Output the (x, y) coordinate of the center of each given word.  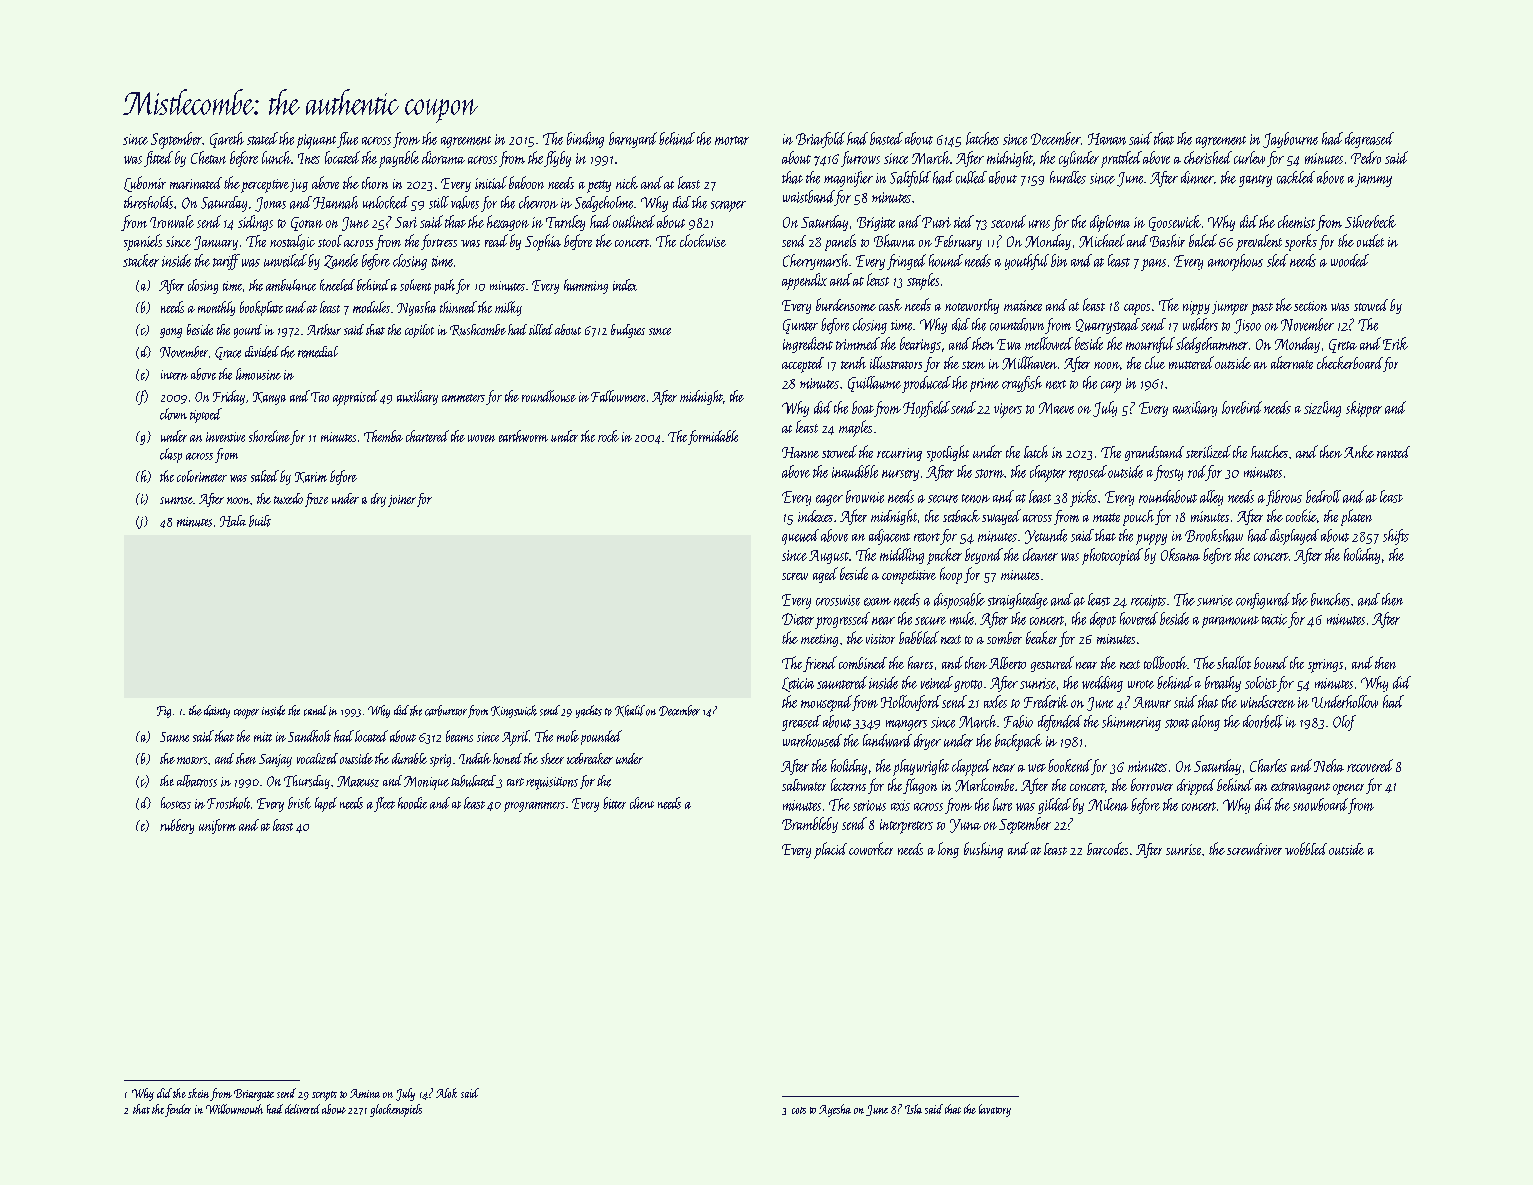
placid (830, 850)
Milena (1108, 804)
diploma (1110, 223)
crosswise (838, 600)
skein (198, 1093)
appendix (804, 281)
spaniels (143, 242)
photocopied (1112, 556)
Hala (233, 521)
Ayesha (835, 1110)
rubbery (177, 826)
